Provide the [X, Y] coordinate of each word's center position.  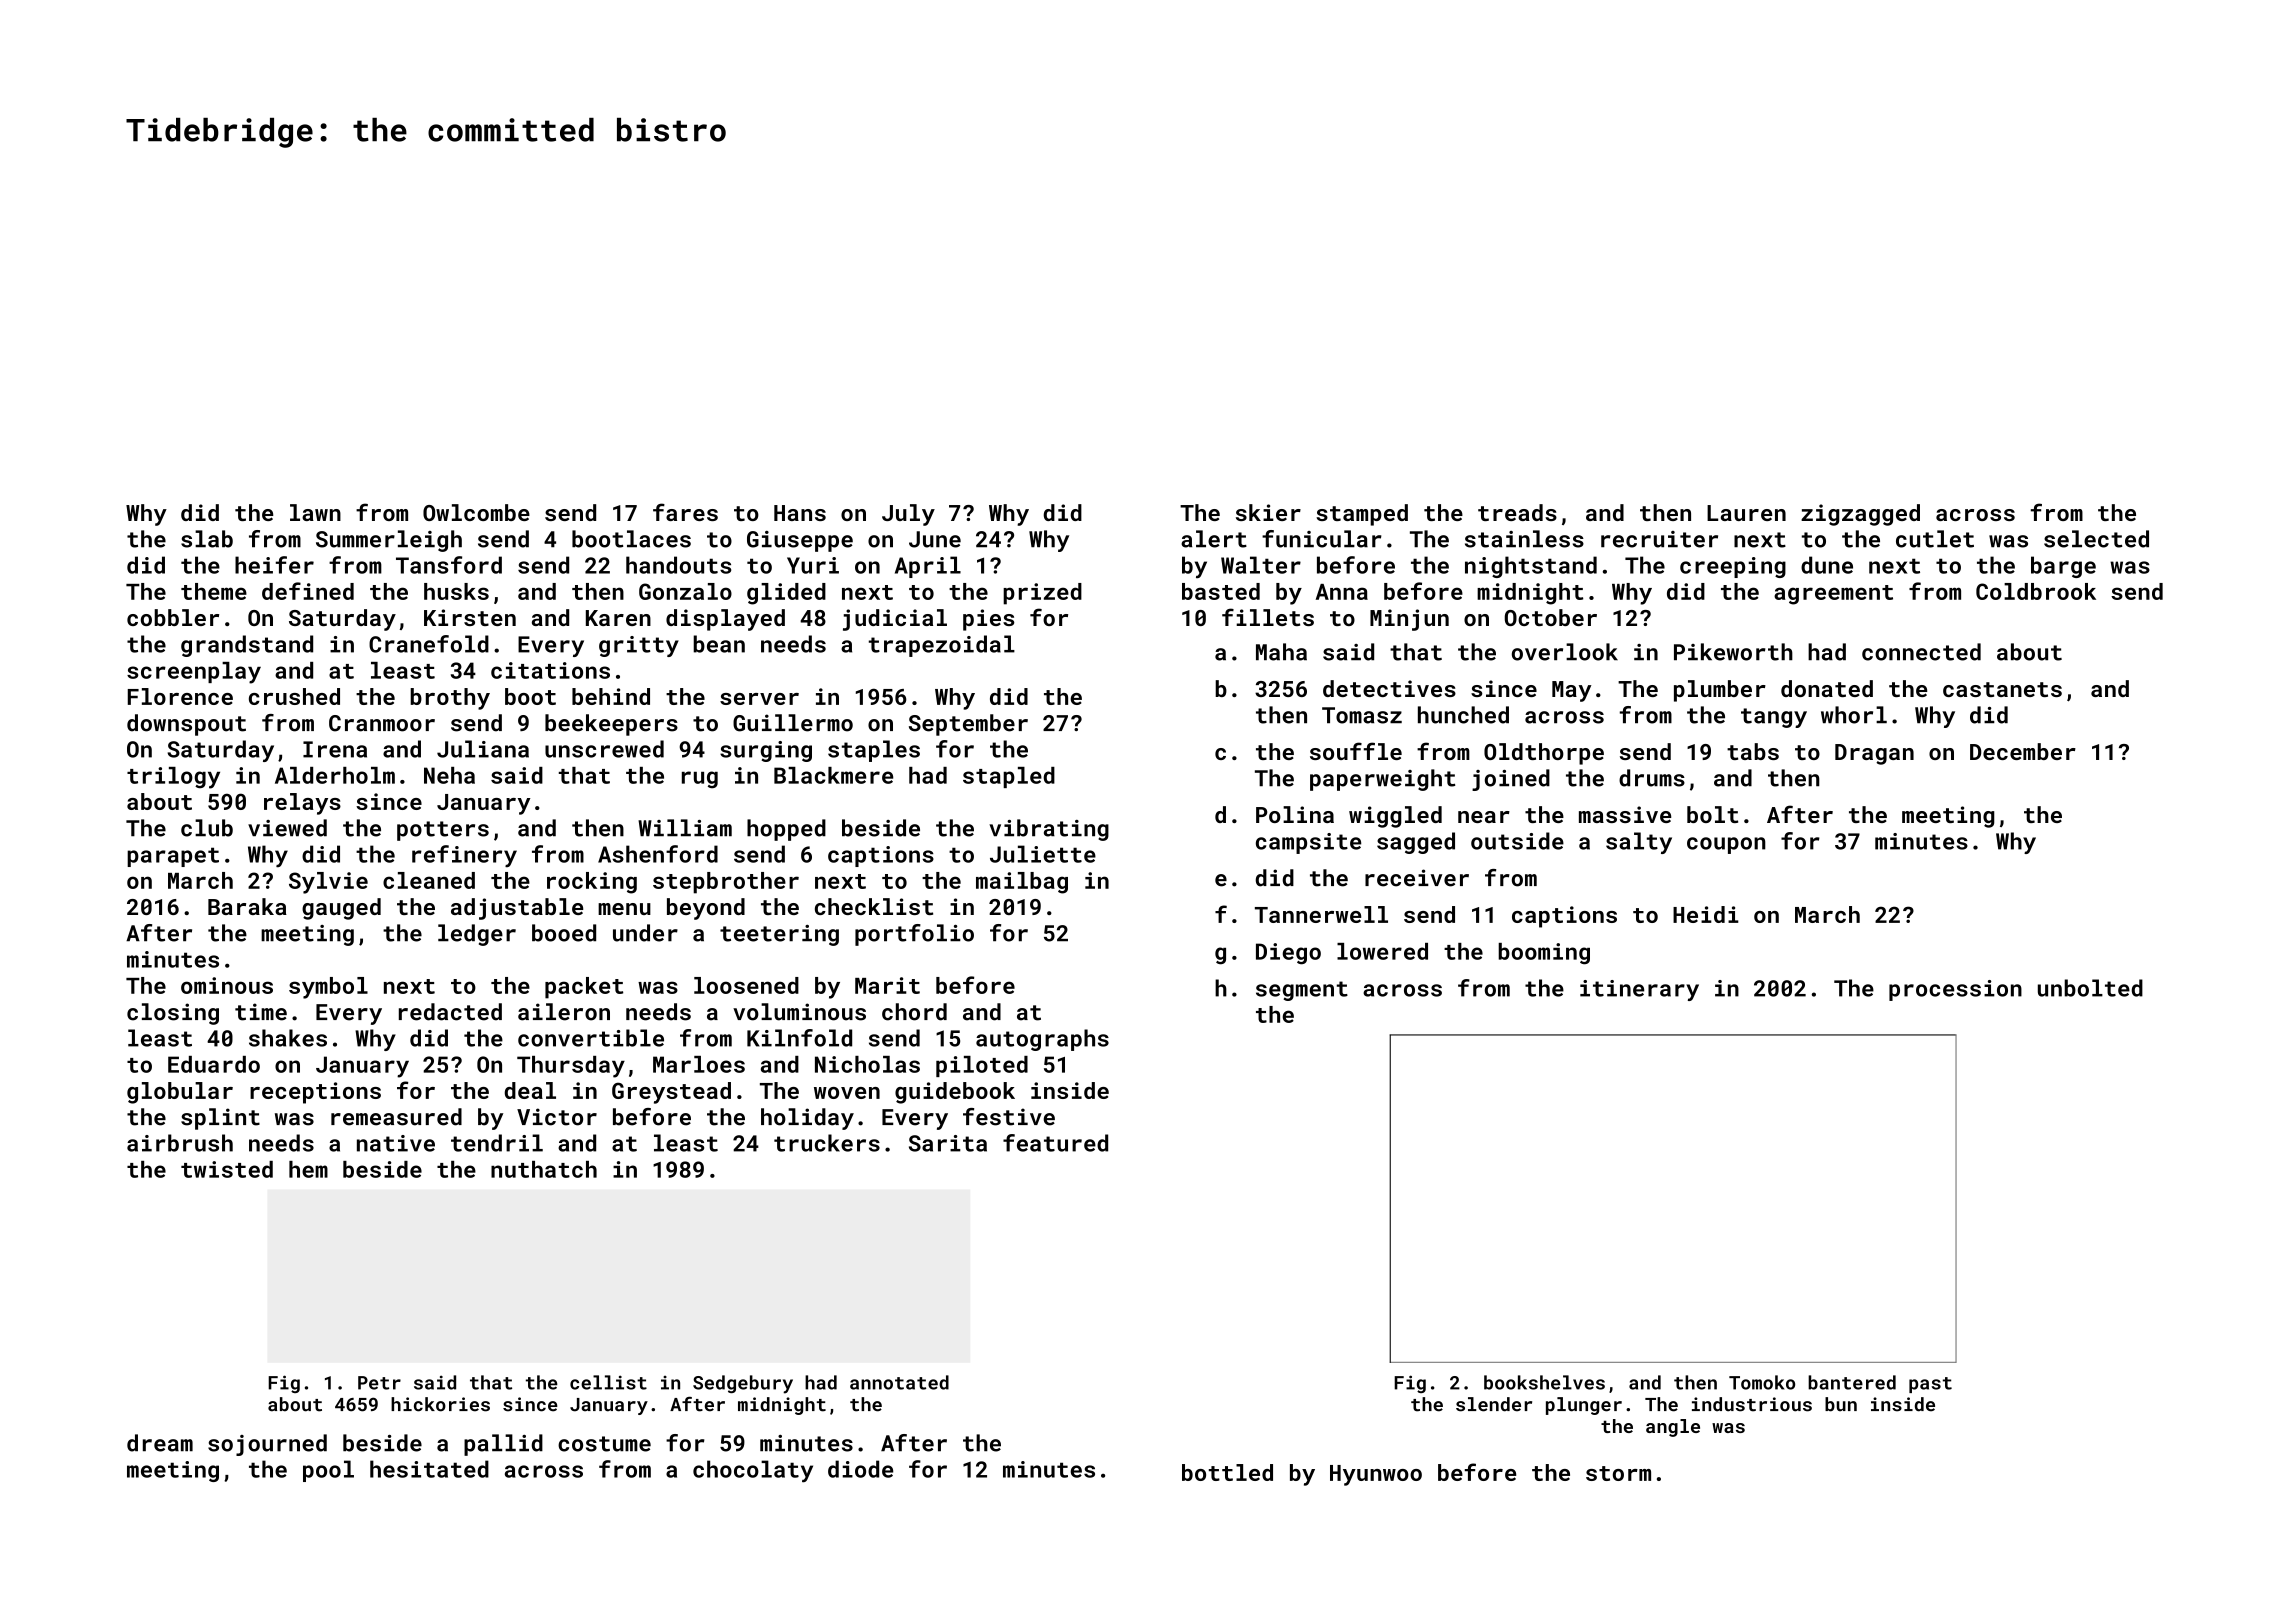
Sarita [948, 1143]
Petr [379, 1383]
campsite [1308, 843]
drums [1652, 778]
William [685, 828]
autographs [1042, 1040]
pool [328, 1471]
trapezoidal [942, 646]
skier [1268, 512]
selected [2096, 539]
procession [1955, 990]
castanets [2002, 689]
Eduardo [214, 1064]
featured [1055, 1143]
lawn [315, 512]
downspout [186, 725]
